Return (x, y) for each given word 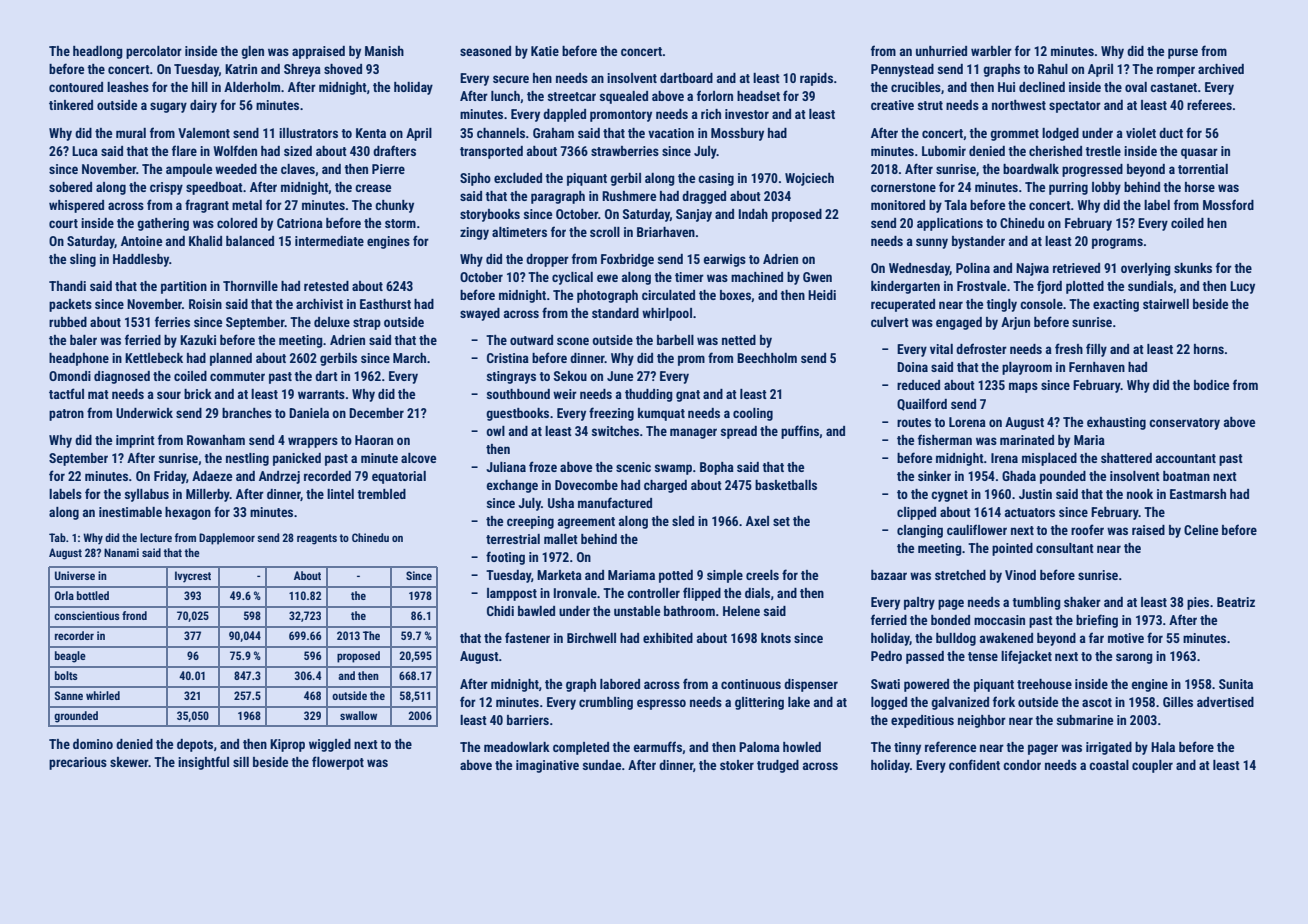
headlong (98, 52)
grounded (76, 717)
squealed (624, 97)
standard (615, 313)
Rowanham (216, 440)
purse (1183, 53)
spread (739, 432)
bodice (1211, 385)
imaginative (547, 766)
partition (184, 287)
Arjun (1015, 323)
